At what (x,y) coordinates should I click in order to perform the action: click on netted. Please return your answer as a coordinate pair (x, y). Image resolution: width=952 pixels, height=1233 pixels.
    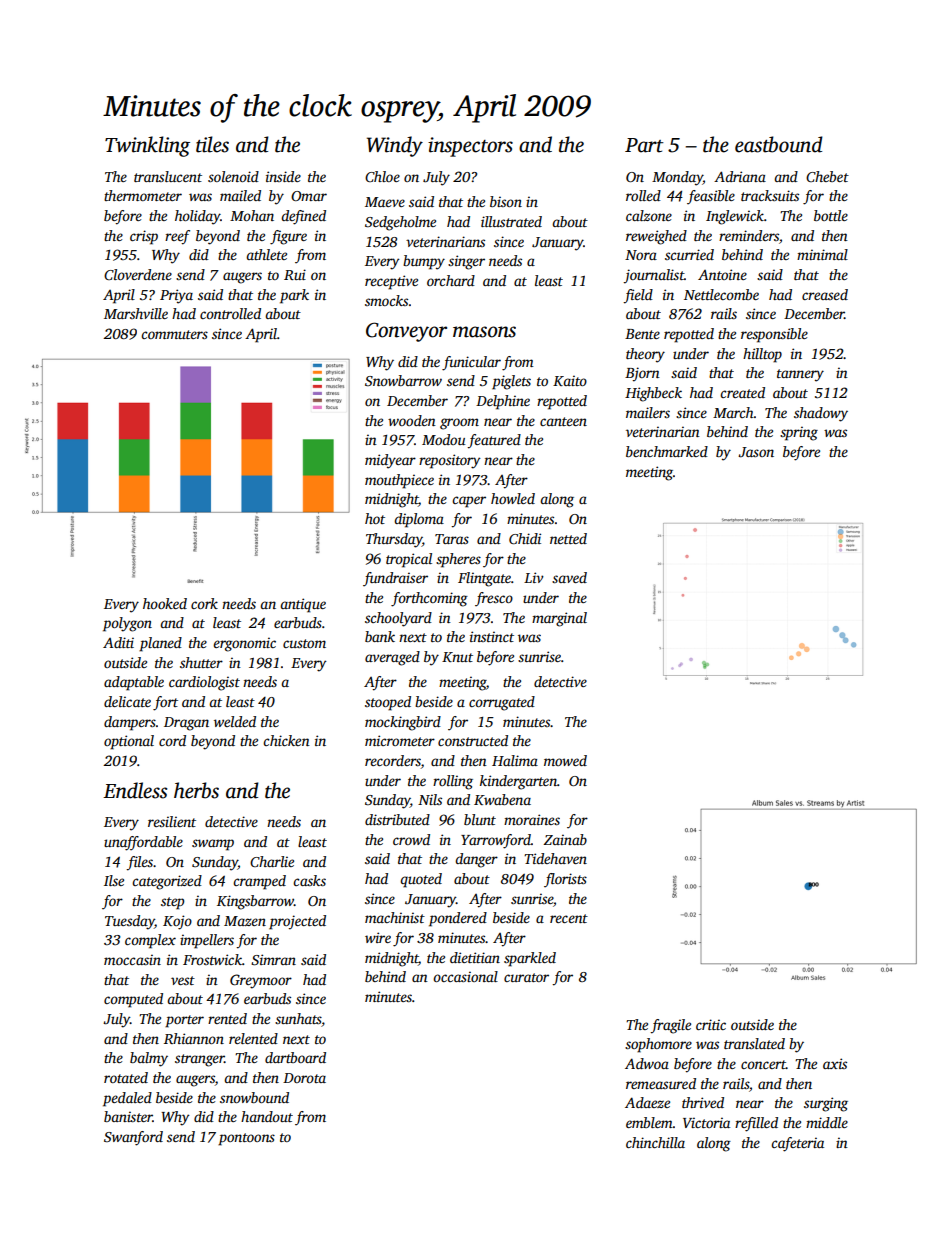
    Looking at the image, I should click on (568, 538).
